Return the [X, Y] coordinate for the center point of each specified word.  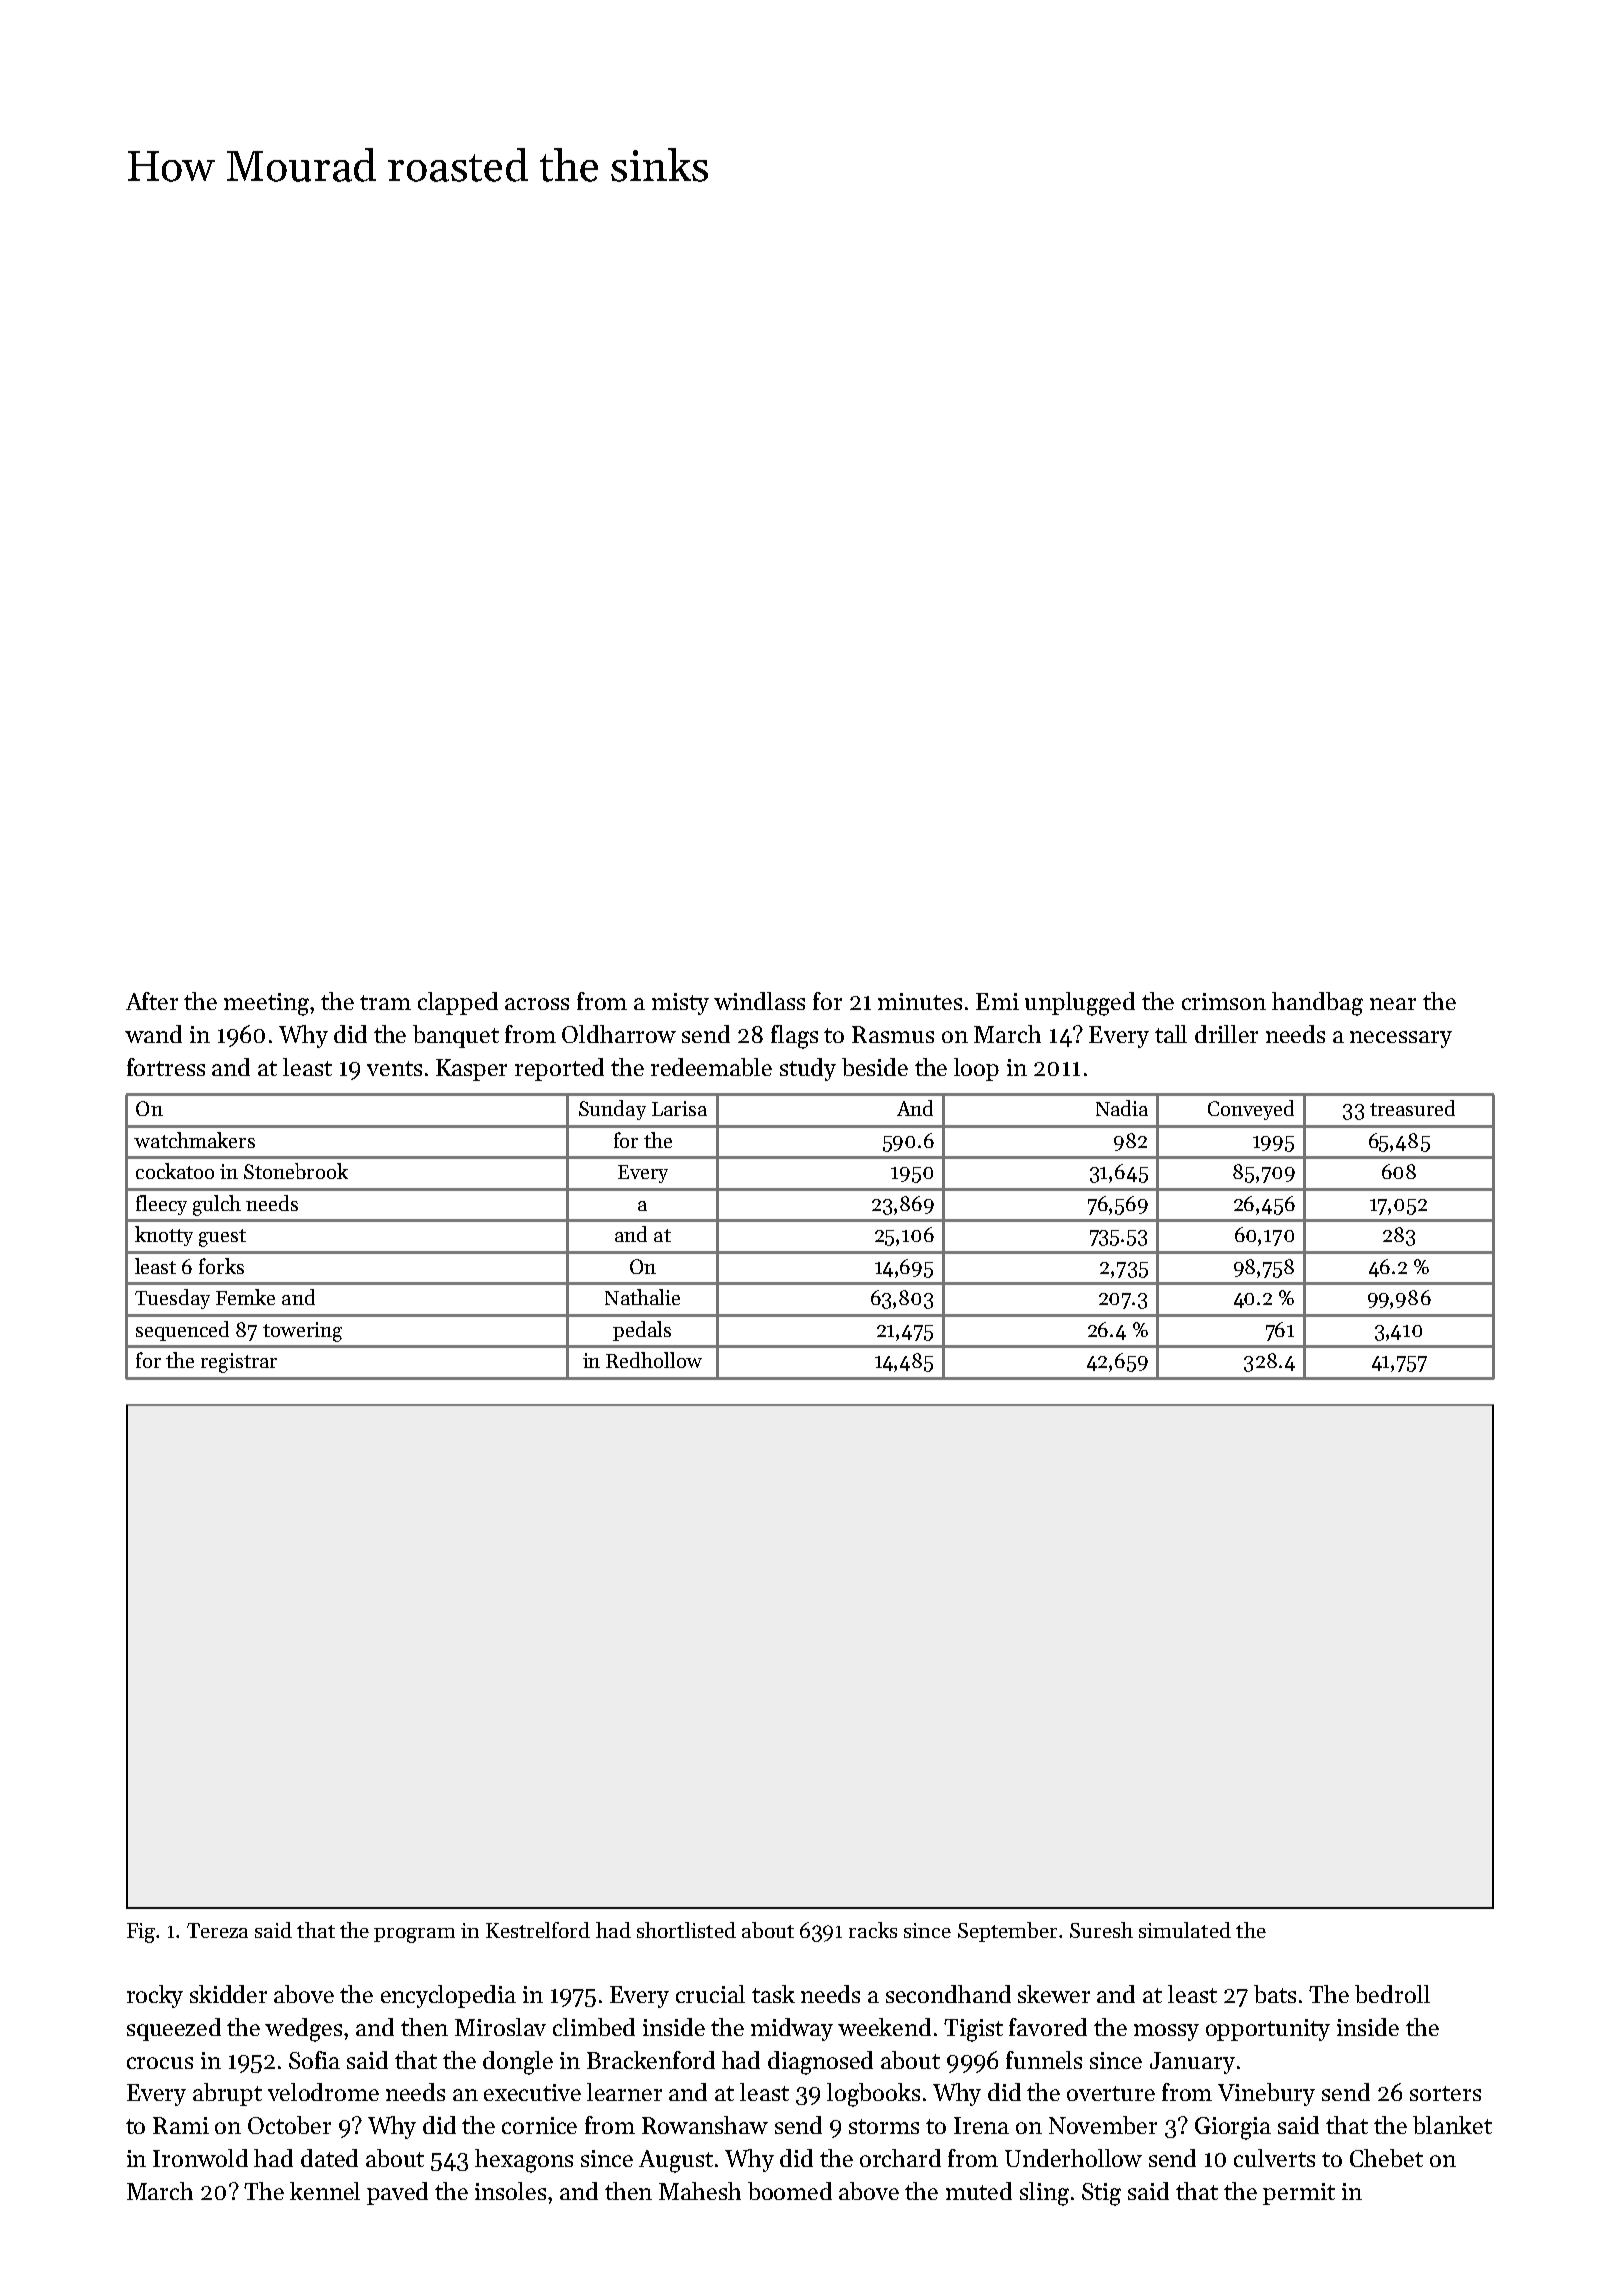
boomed [790, 2191]
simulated [1185, 1930]
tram [385, 1002]
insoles [510, 2191]
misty [680, 1004]
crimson [1224, 1001]
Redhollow [654, 1360]
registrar [239, 1363]
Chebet [1386, 2158]
